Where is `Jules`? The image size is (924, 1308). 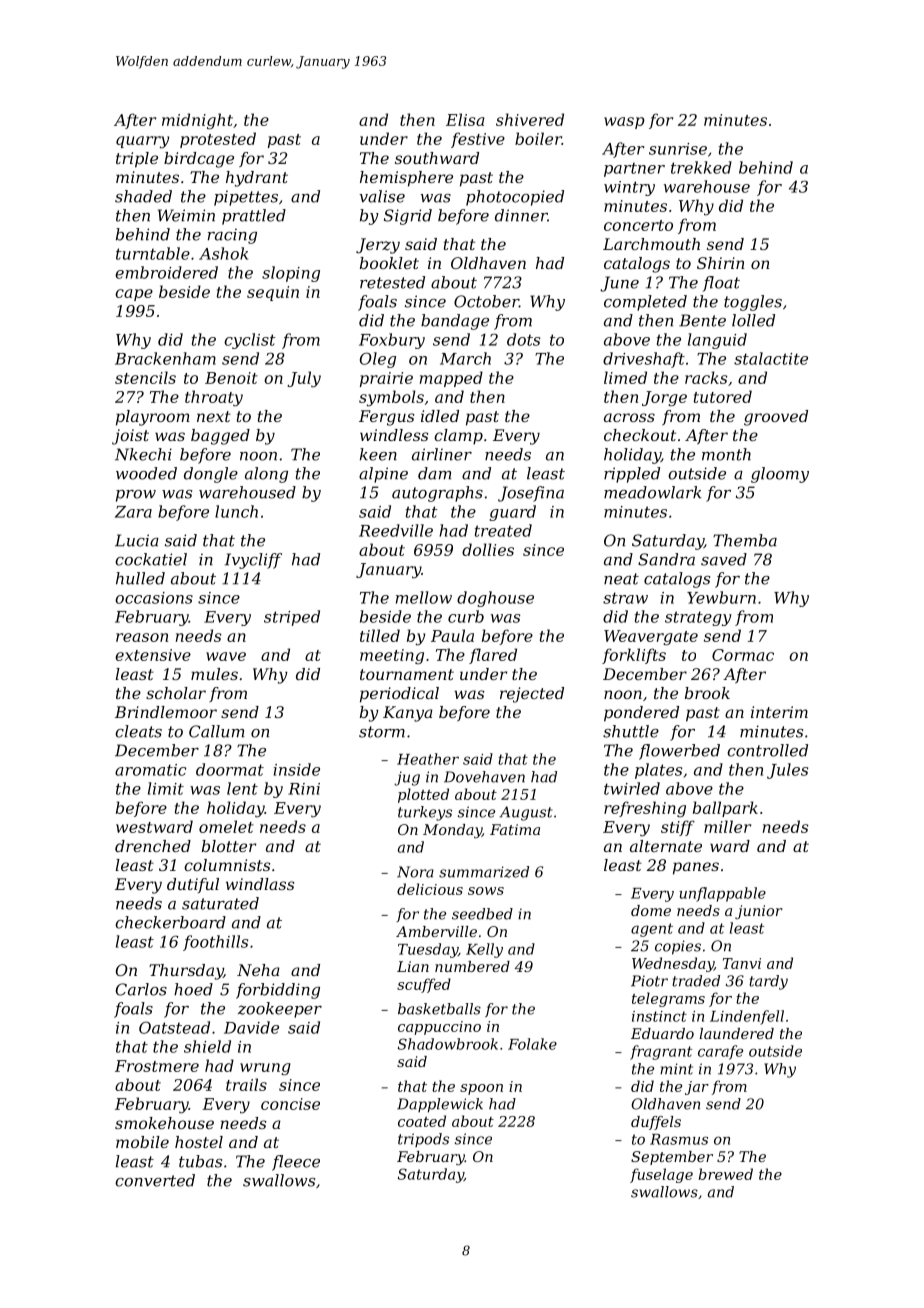
Jules is located at coordinates (787, 771).
